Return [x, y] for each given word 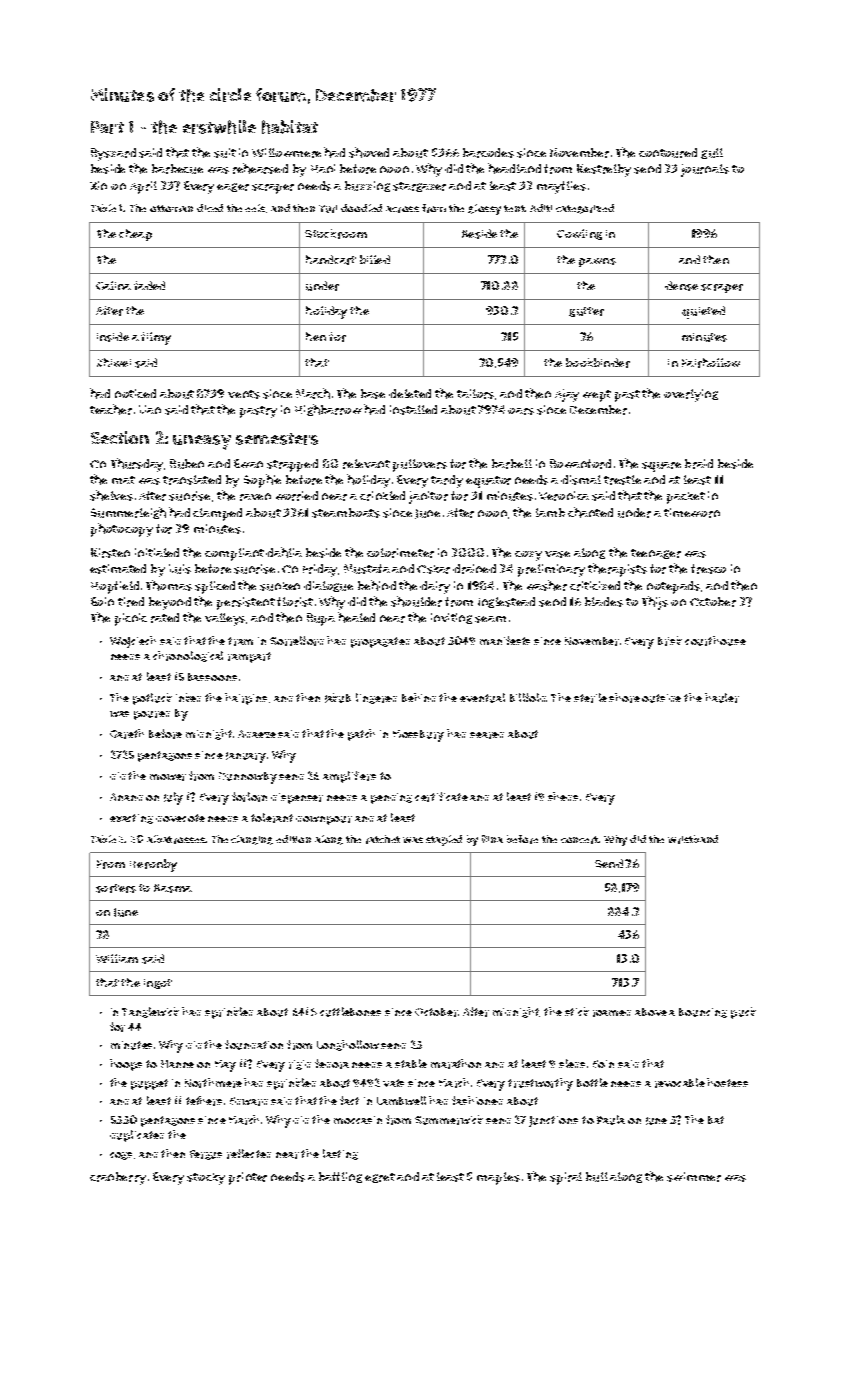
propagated [380, 642]
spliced [215, 587]
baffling [340, 1177]
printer [248, 1178]
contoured [668, 153]
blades [604, 602]
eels [255, 208]
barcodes [488, 153]
